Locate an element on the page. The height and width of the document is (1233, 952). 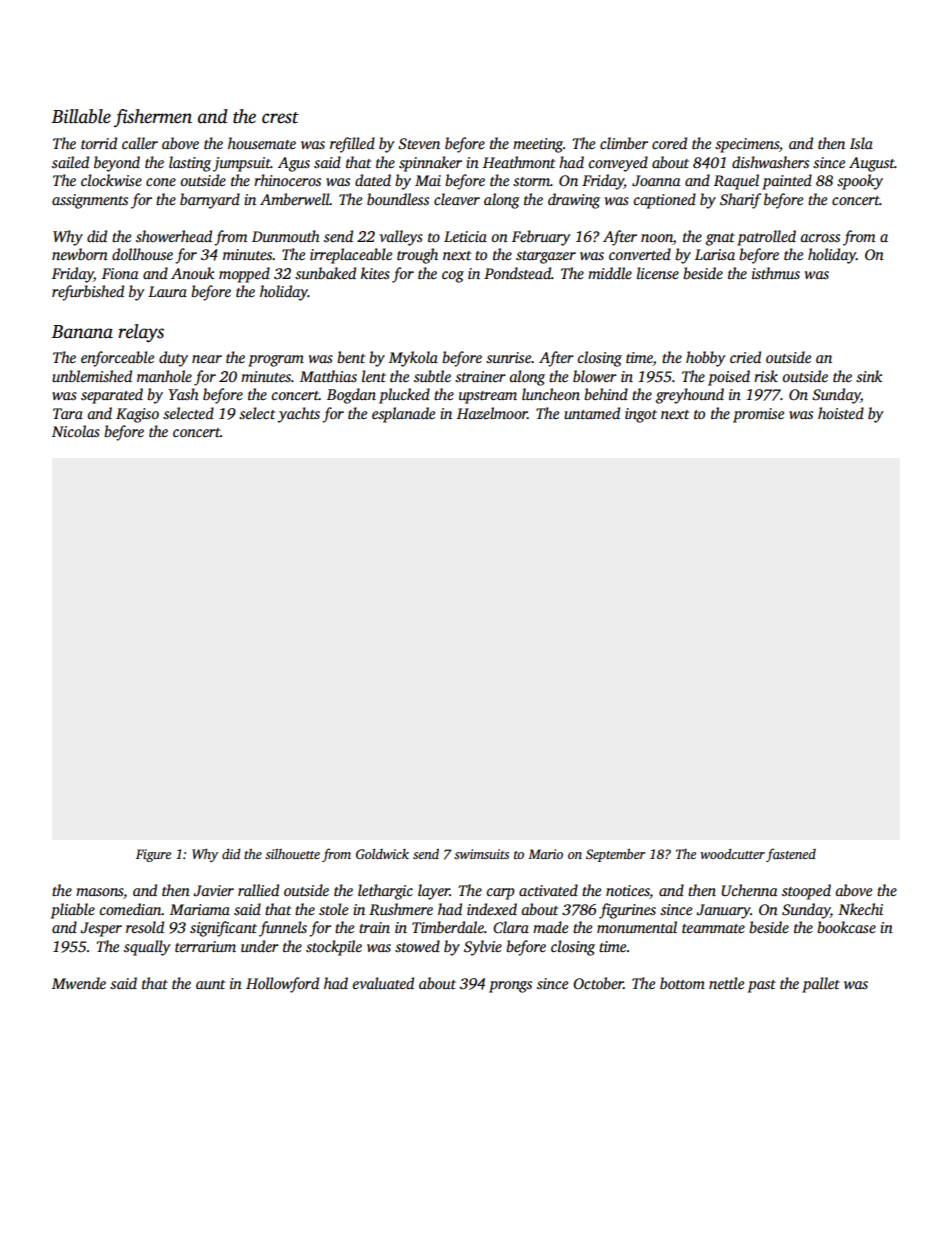
past is located at coordinates (762, 986).
